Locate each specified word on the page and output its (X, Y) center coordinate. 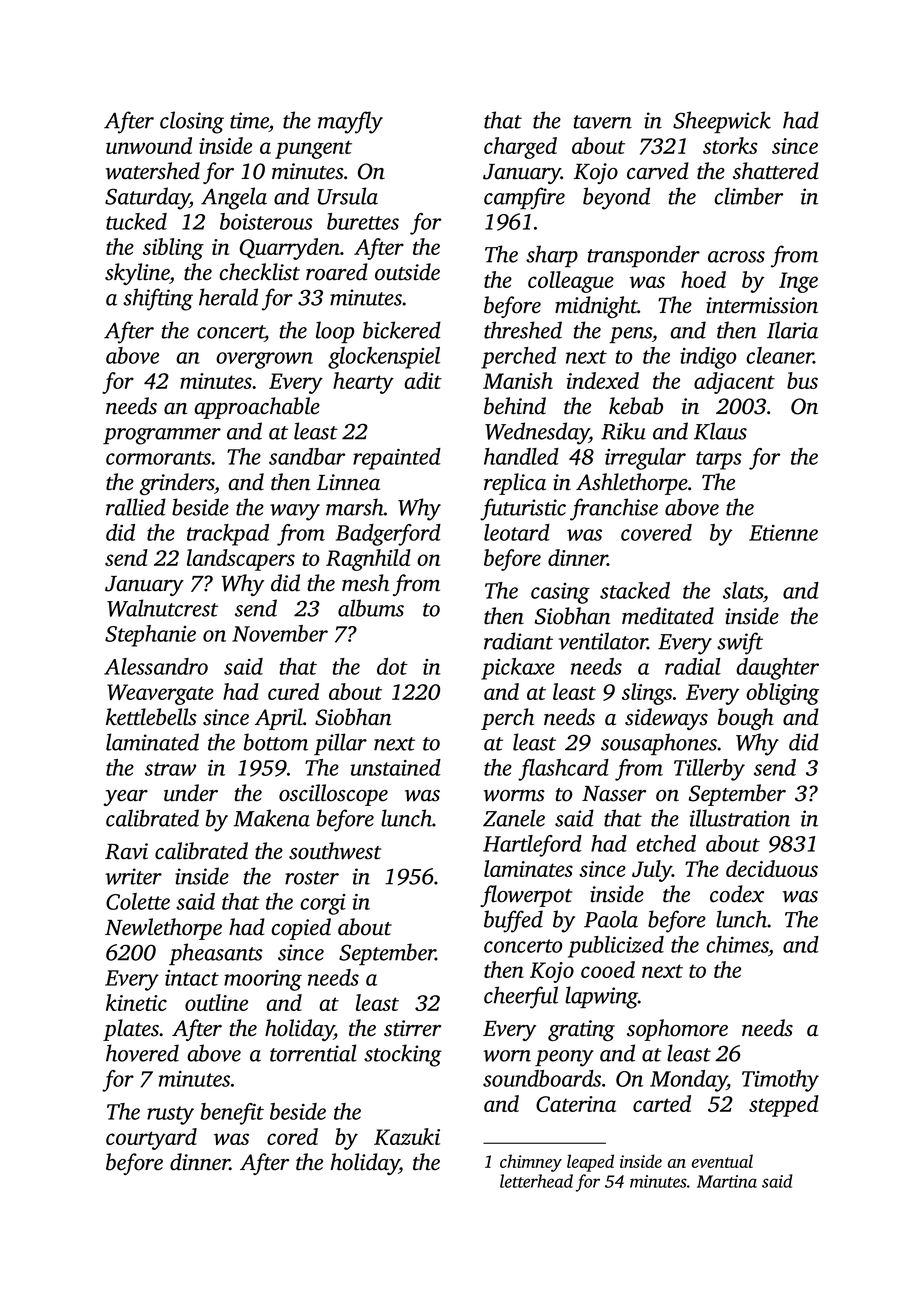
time (249, 120)
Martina (727, 1181)
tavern (602, 122)
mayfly (350, 122)
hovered (142, 1053)
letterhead (536, 1181)
